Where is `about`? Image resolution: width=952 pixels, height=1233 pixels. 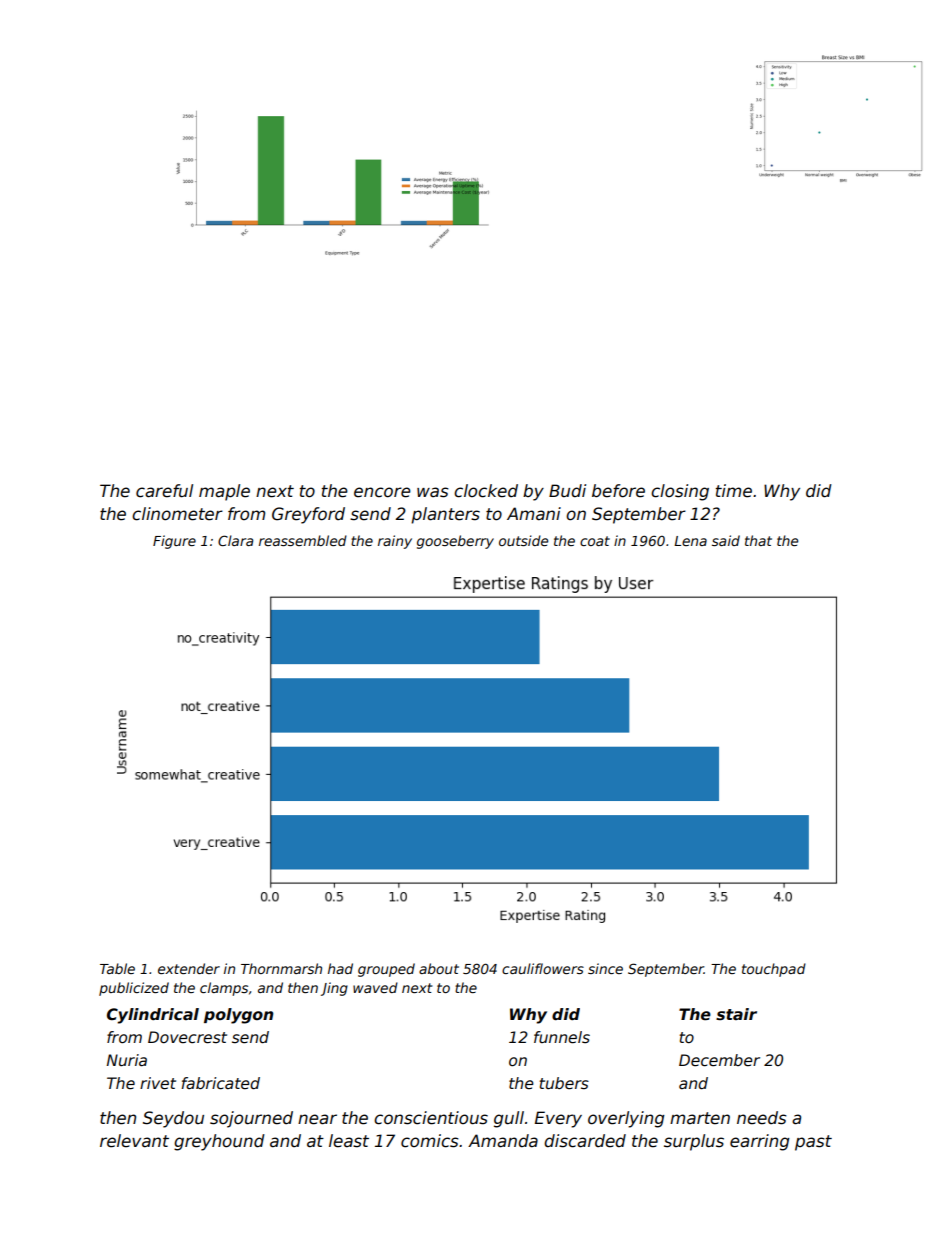
about is located at coordinates (439, 968).
